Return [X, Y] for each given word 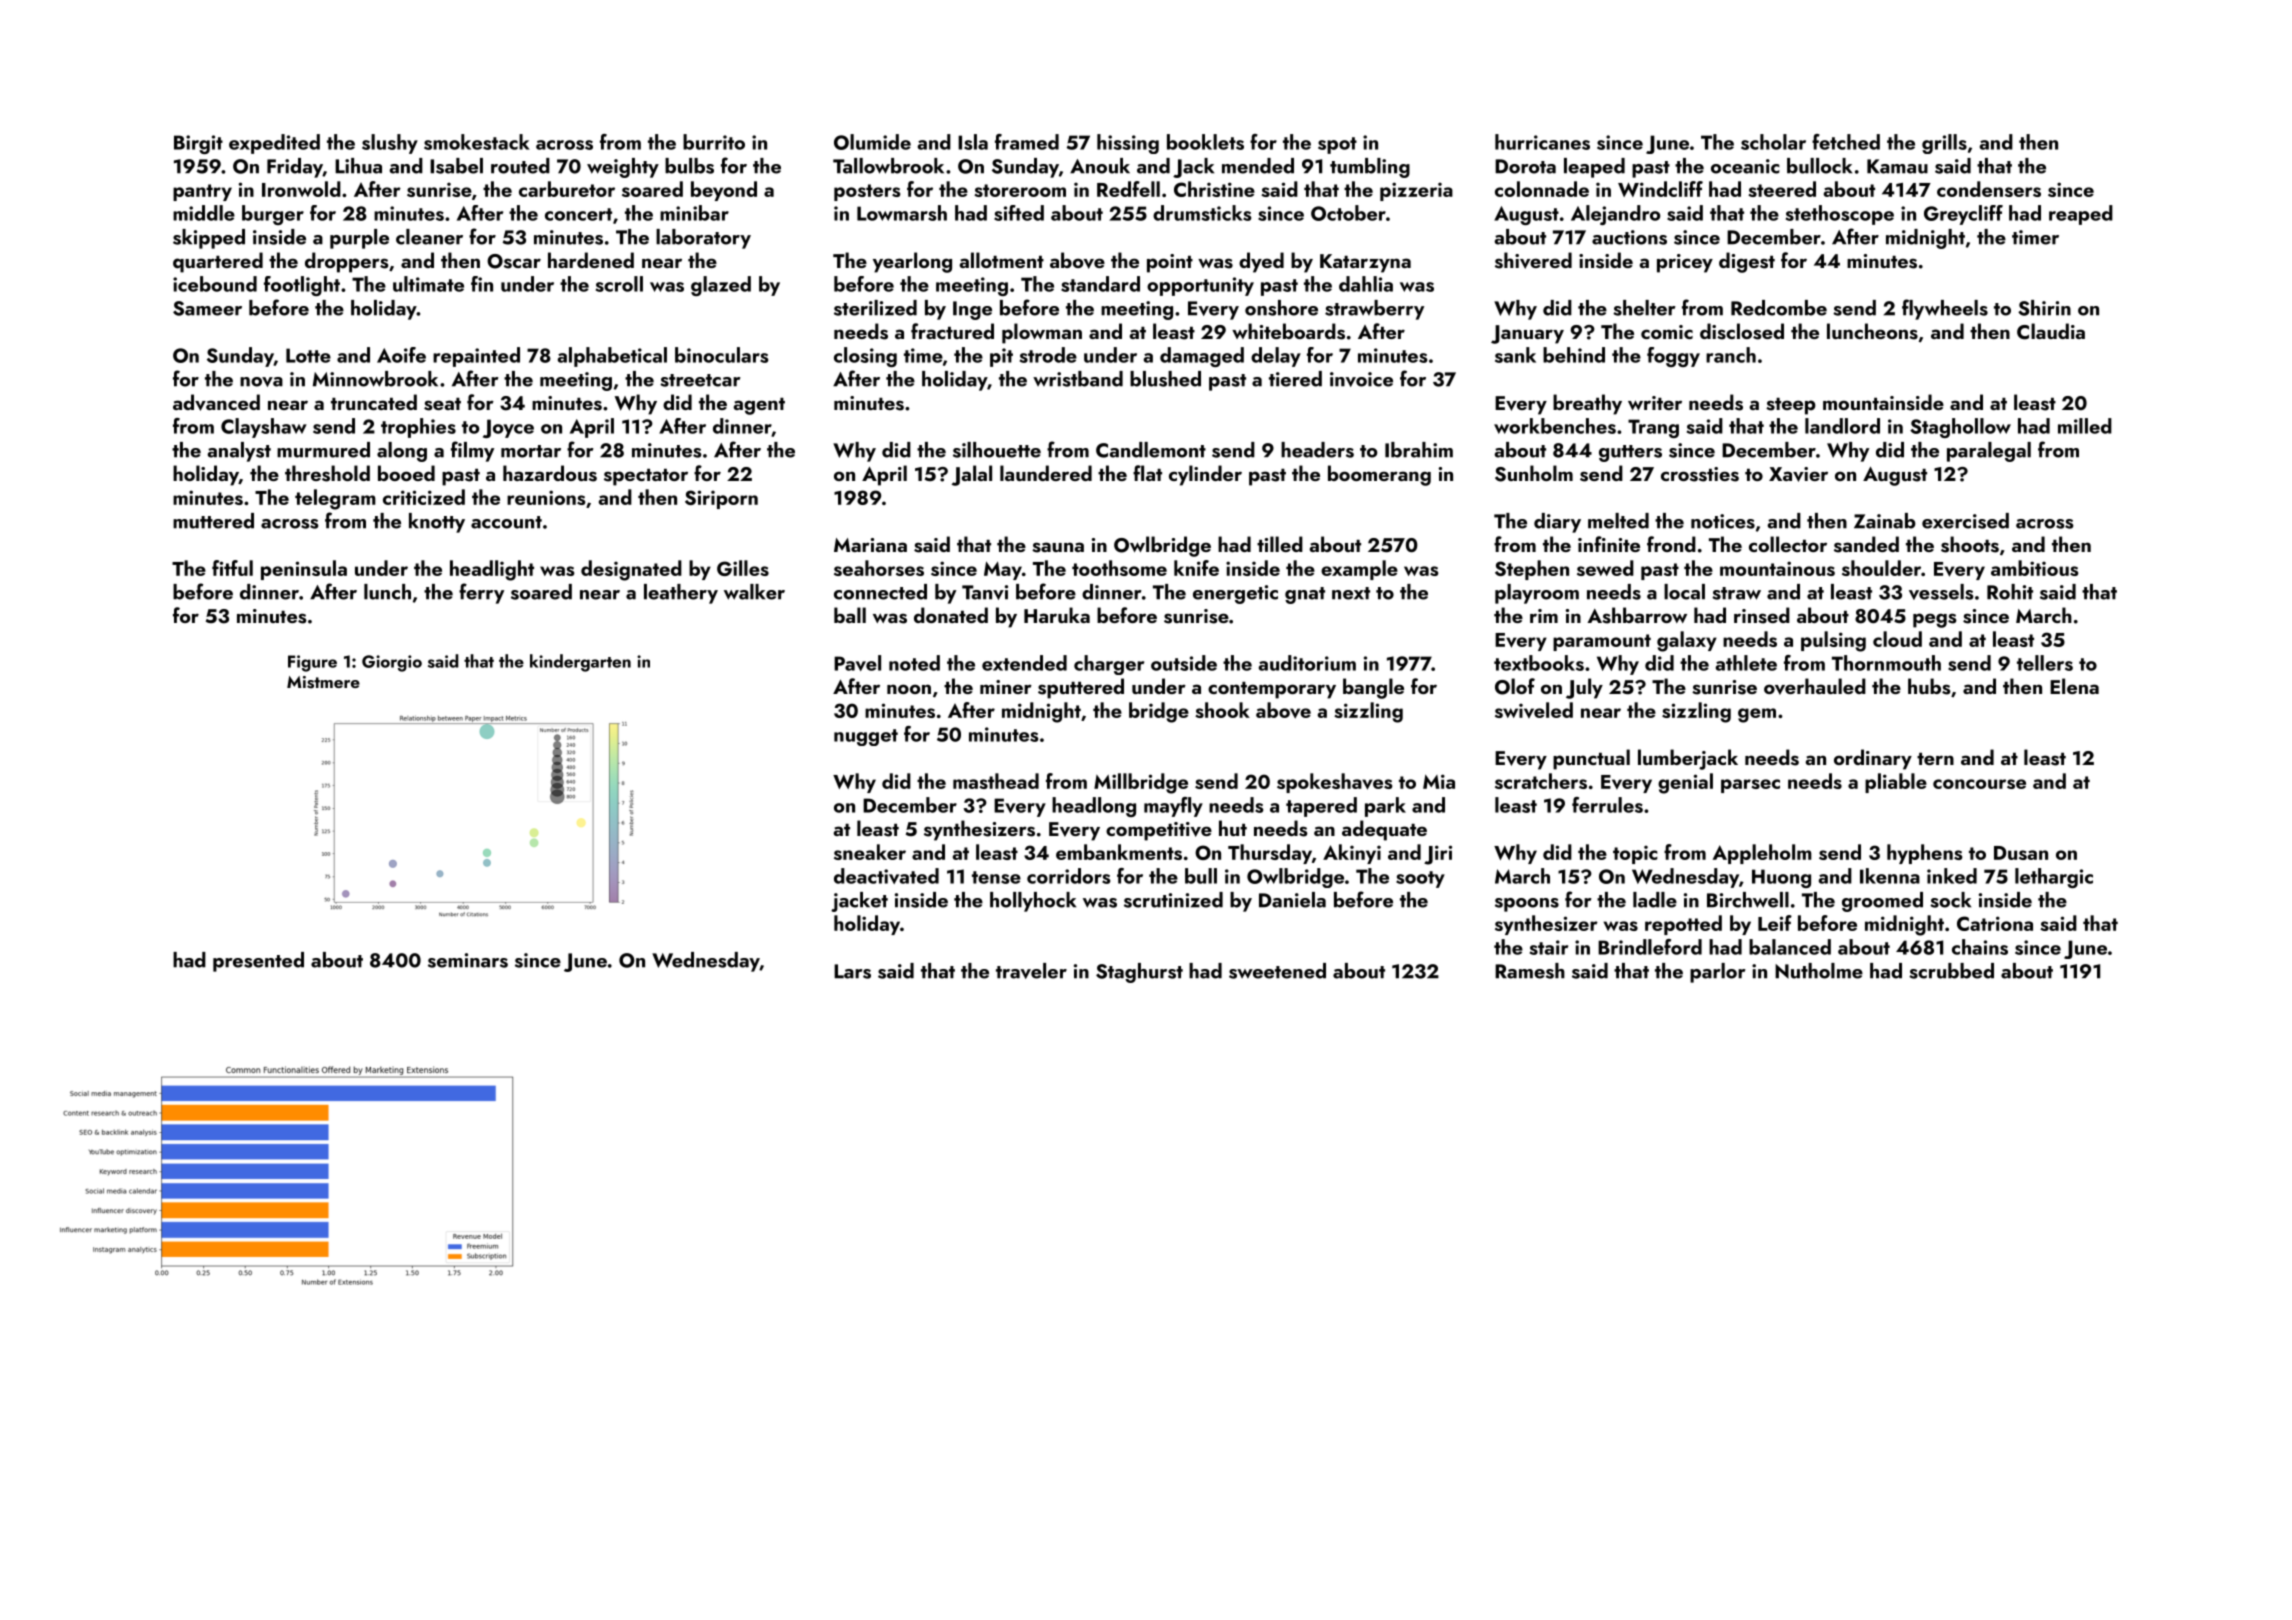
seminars [468, 960]
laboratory [703, 239]
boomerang [1379, 475]
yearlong [912, 262]
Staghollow [1960, 428]
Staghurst [1139, 973]
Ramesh [1530, 971]
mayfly [1173, 807]
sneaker [870, 852]
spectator [646, 477]
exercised [1965, 521]
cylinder [1205, 475]
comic [1667, 332]
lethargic [2054, 878]
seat [442, 404]
